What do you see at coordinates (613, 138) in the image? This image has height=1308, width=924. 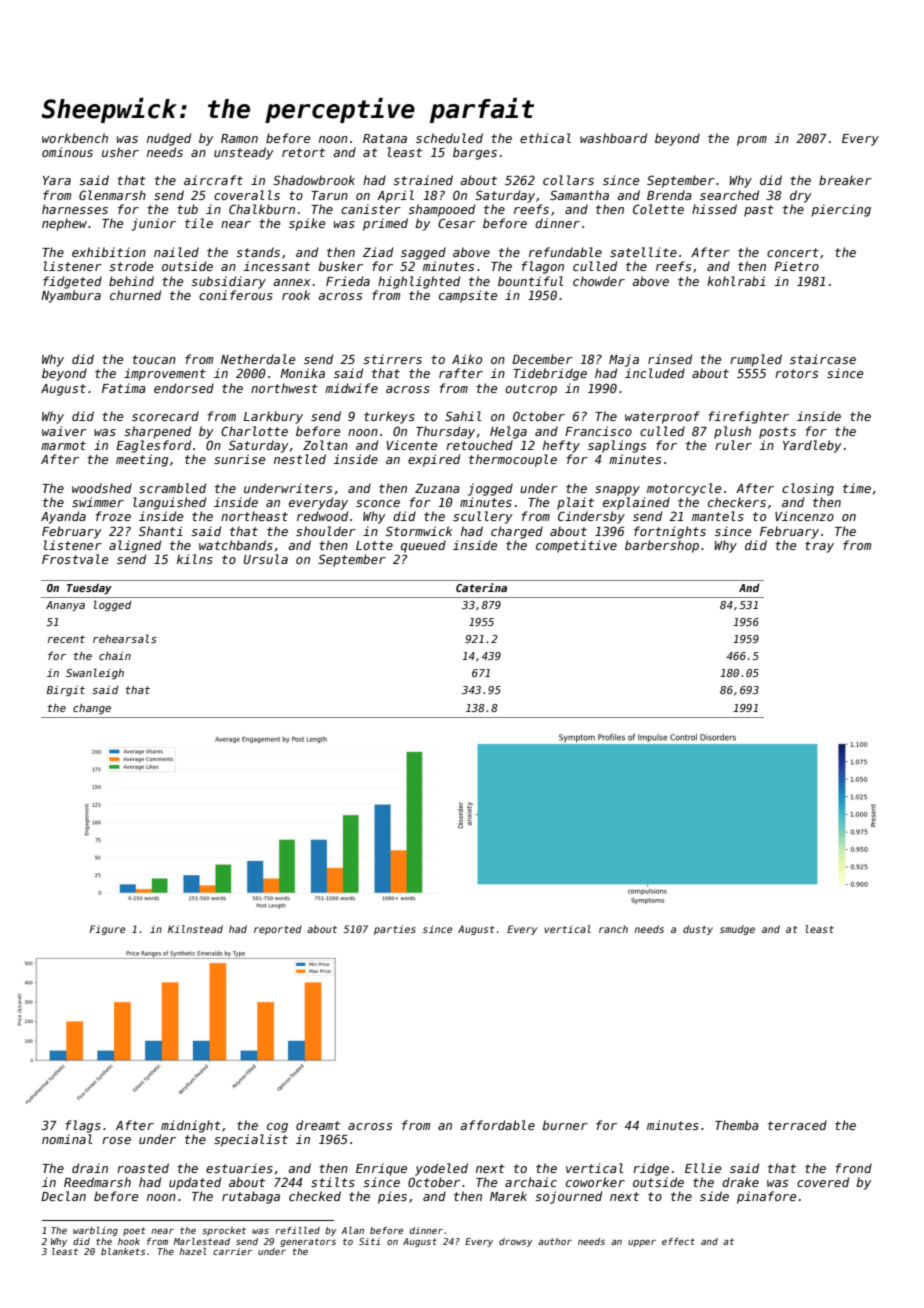 I see `washboard` at bounding box center [613, 138].
